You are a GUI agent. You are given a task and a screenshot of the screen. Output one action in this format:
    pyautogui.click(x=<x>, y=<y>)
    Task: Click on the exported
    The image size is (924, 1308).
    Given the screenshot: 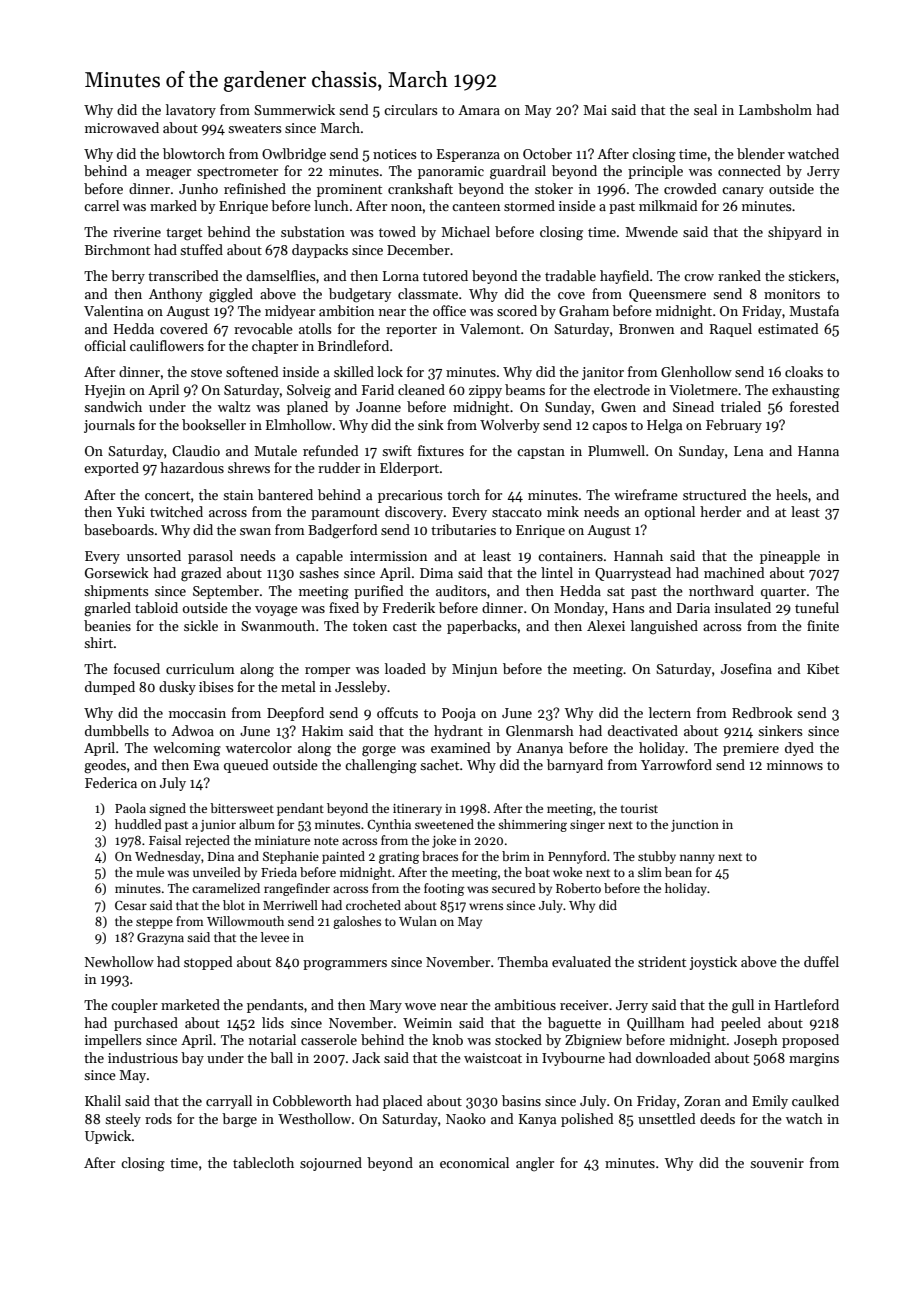 What is the action you would take?
    pyautogui.click(x=111, y=469)
